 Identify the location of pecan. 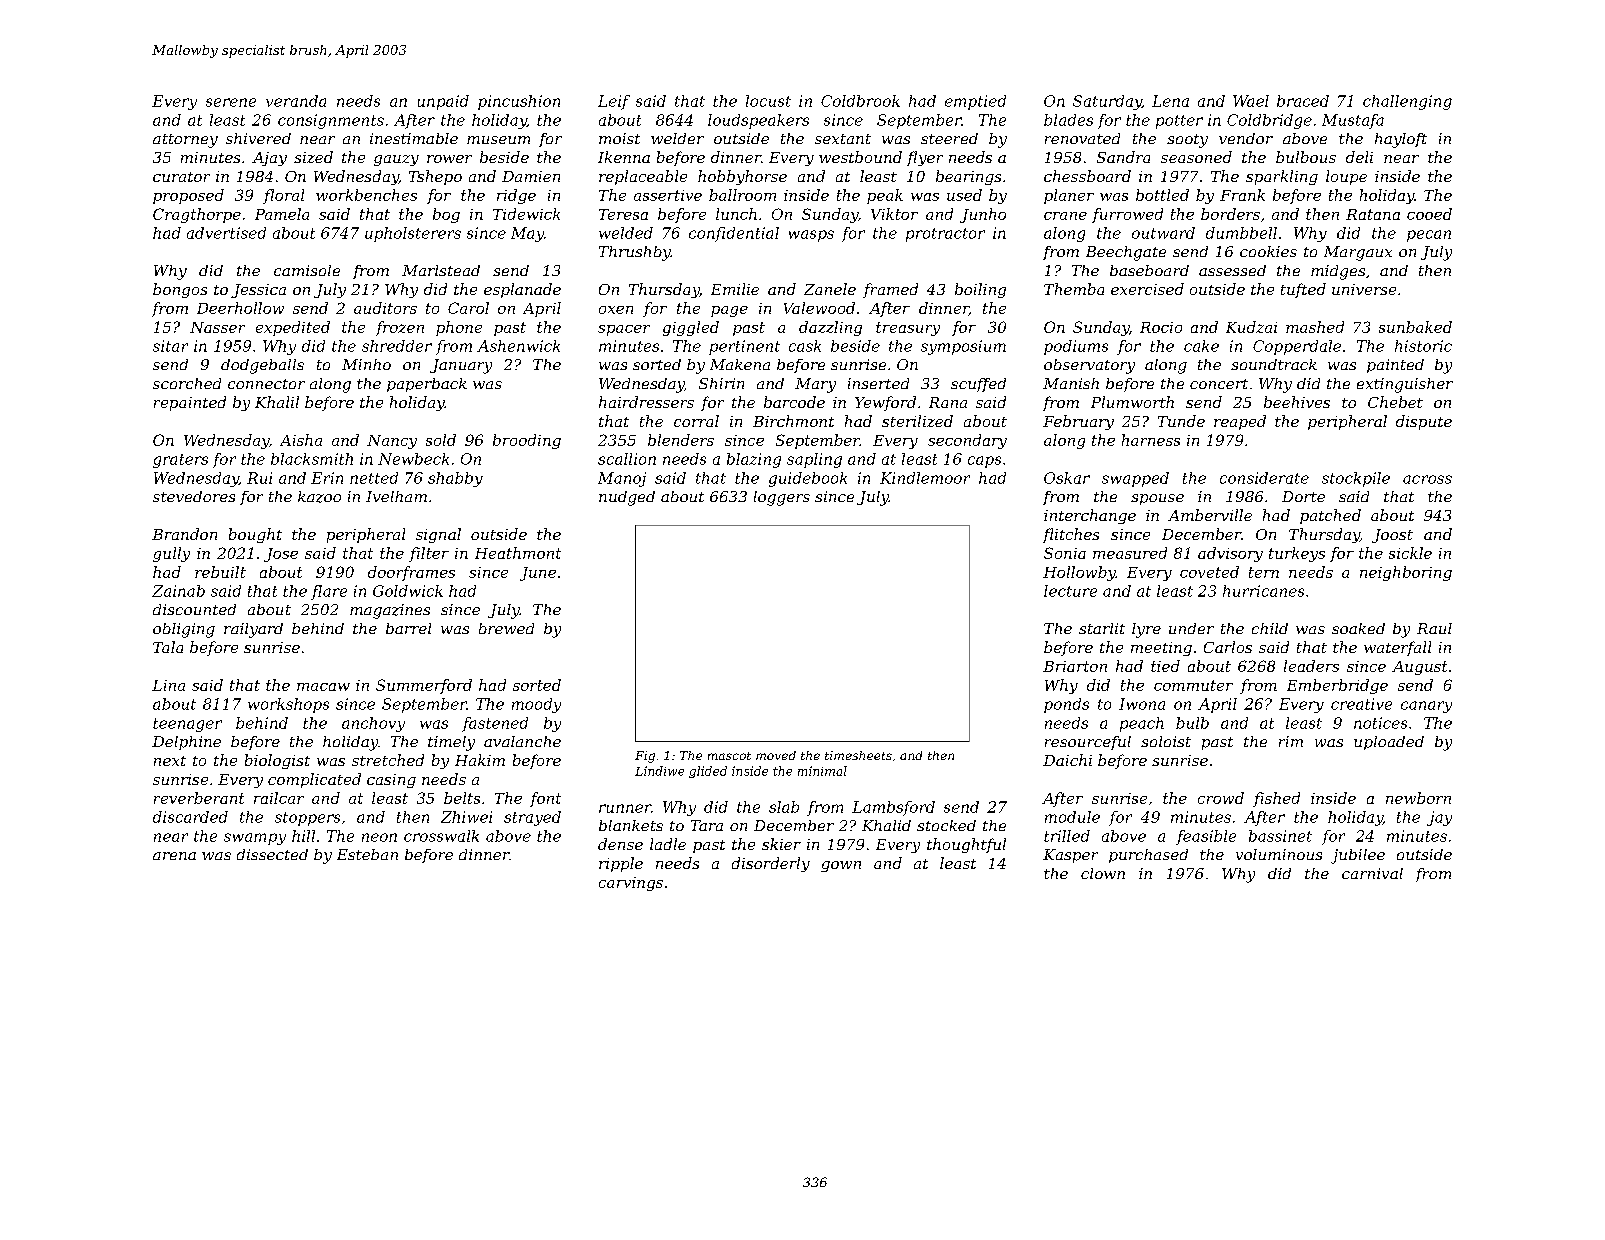
(1429, 236).
